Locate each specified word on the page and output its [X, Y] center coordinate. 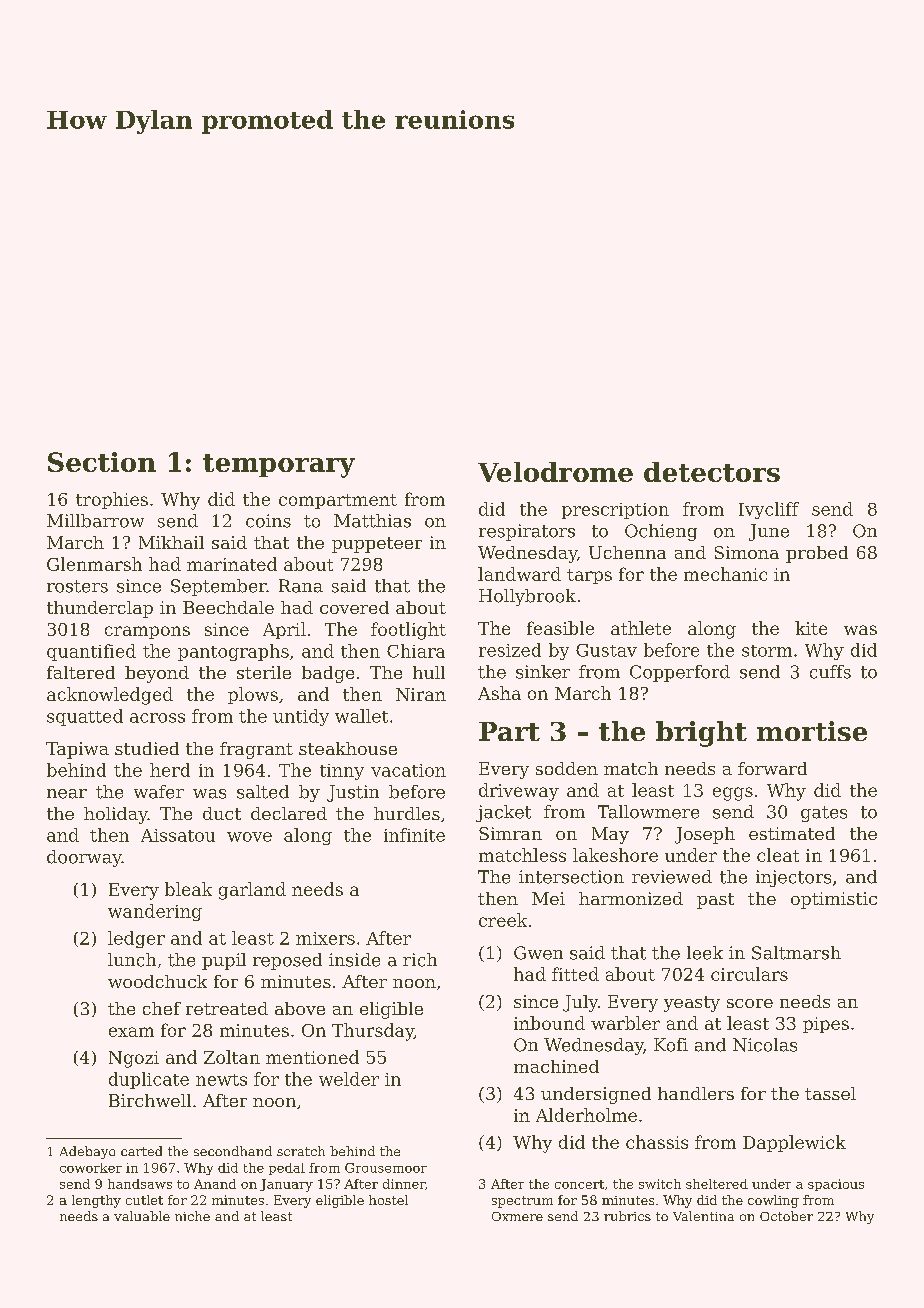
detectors [712, 472]
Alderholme [586, 1115]
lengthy [96, 1201]
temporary [279, 466]
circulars [749, 974]
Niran [421, 694]
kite [811, 628]
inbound [549, 1023]
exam [131, 1032]
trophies [112, 500]
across [157, 718]
